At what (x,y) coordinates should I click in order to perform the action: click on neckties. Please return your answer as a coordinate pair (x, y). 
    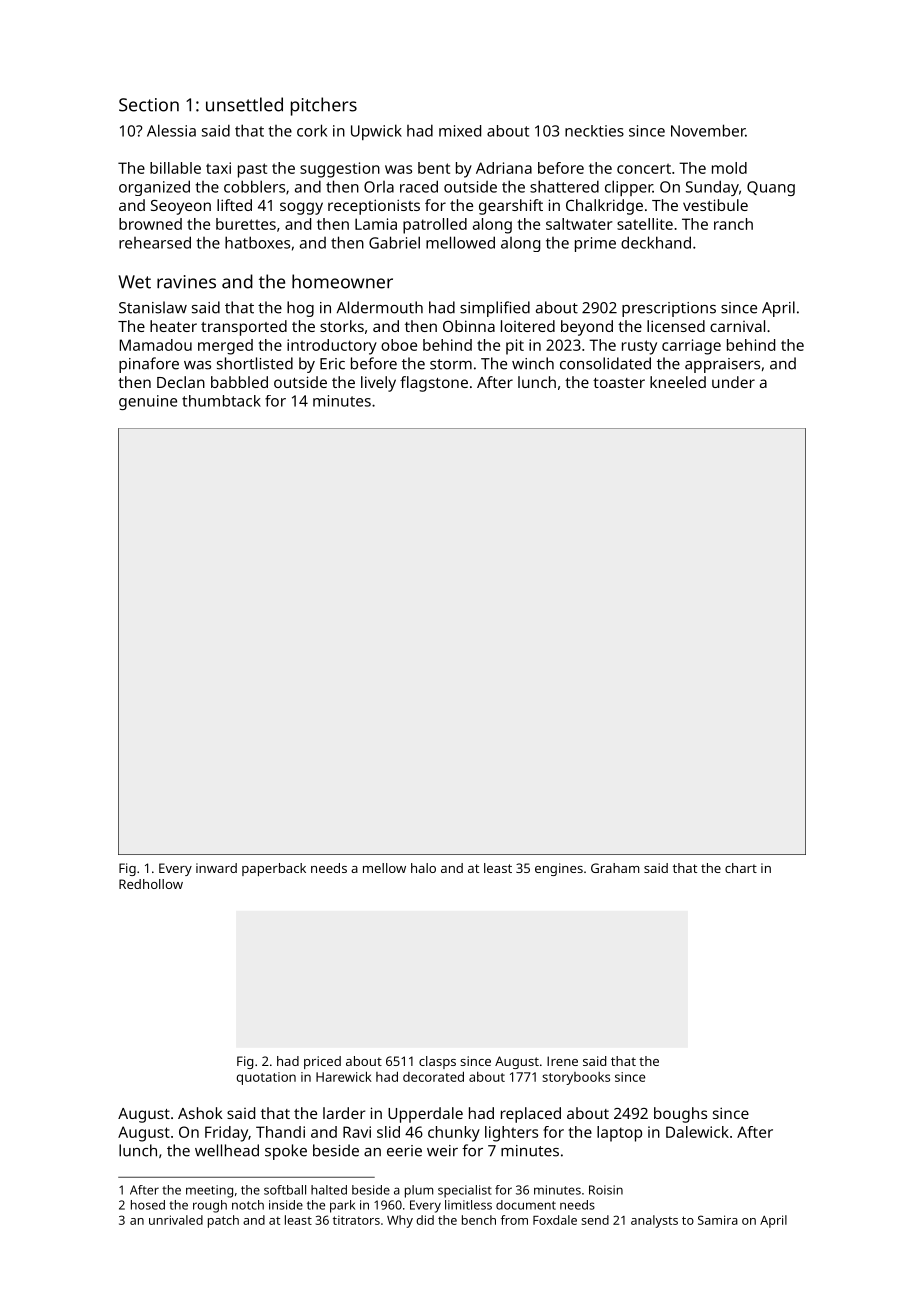
    Looking at the image, I should click on (594, 131).
